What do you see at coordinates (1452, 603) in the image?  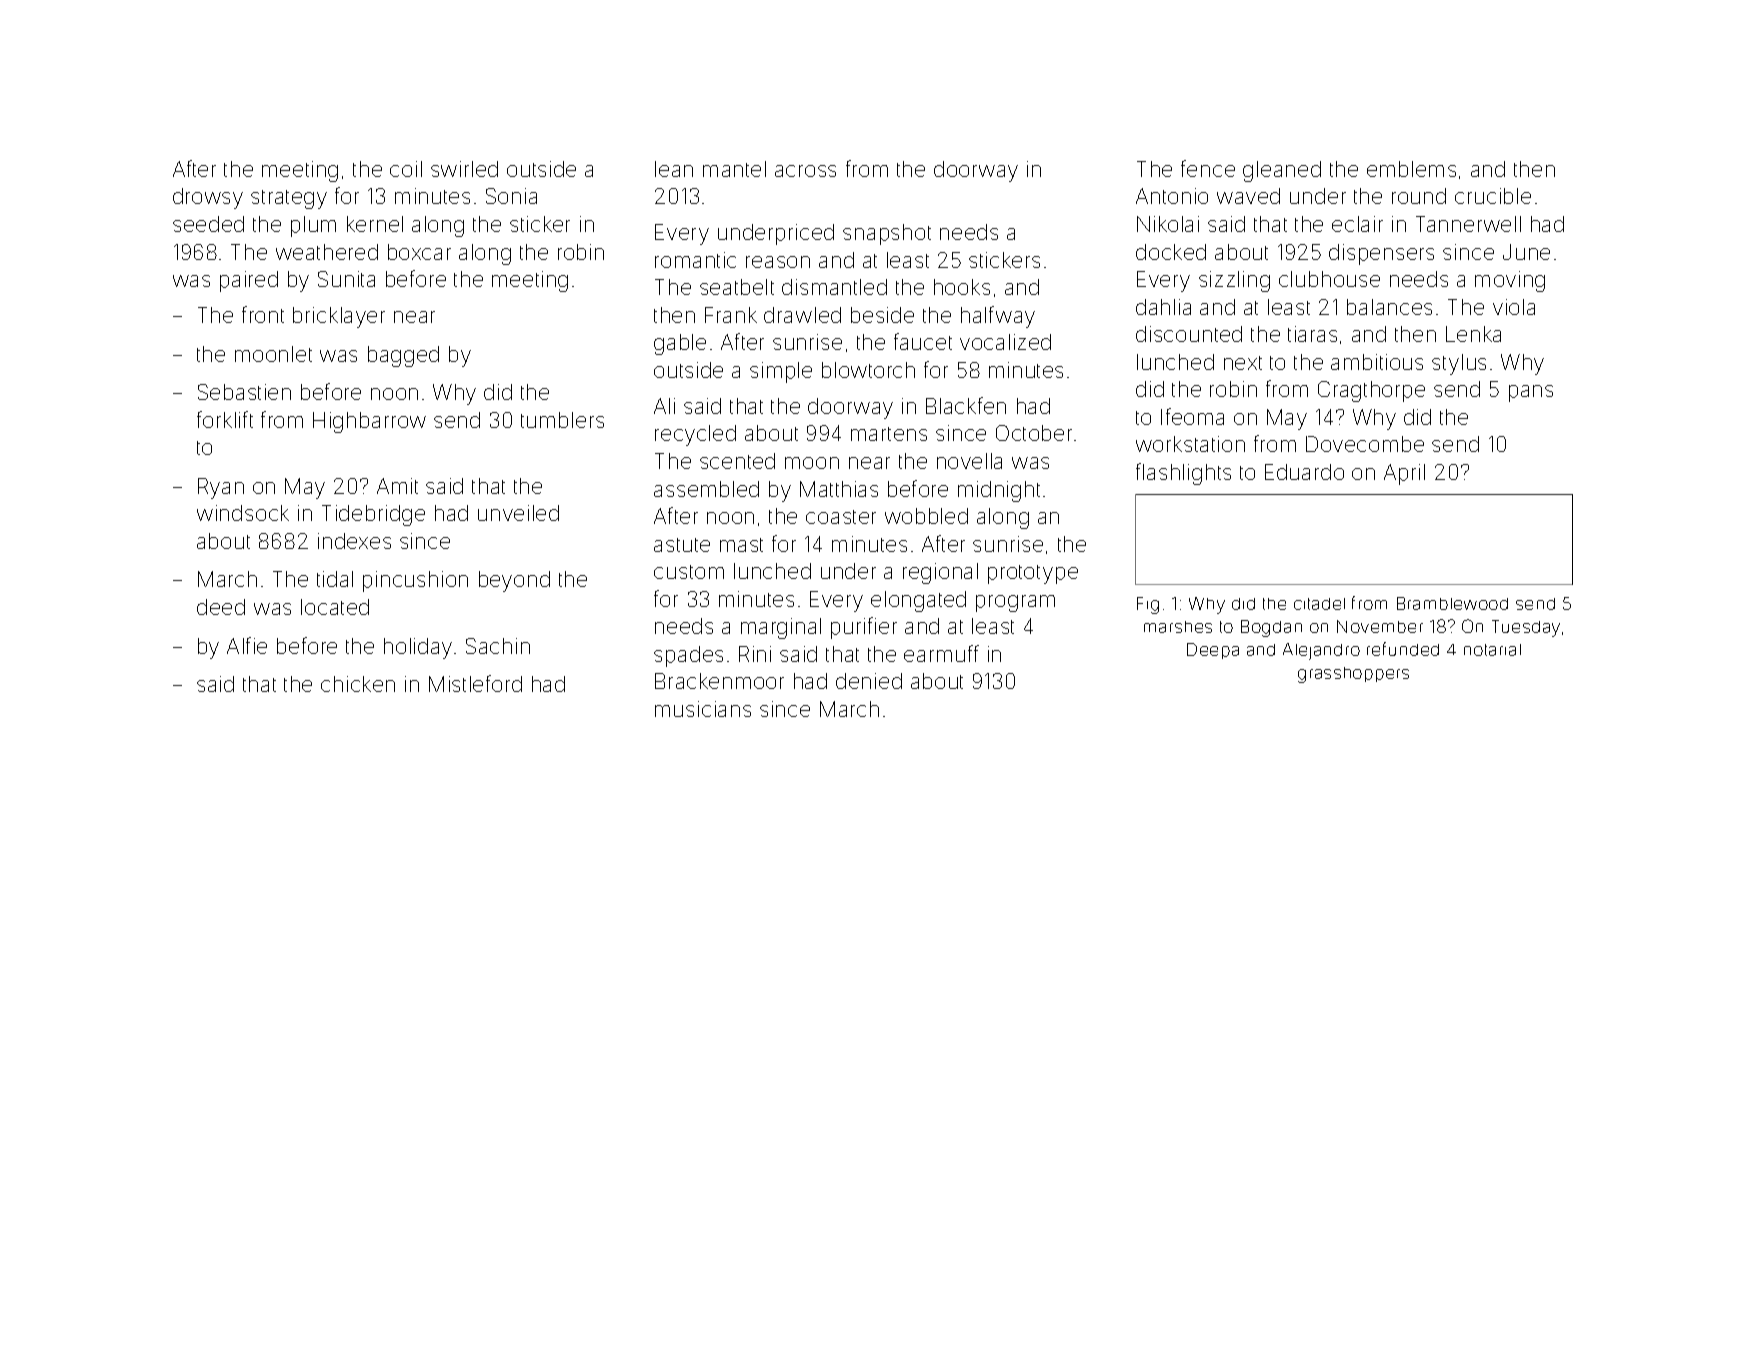 I see `Bramblewood` at bounding box center [1452, 603].
